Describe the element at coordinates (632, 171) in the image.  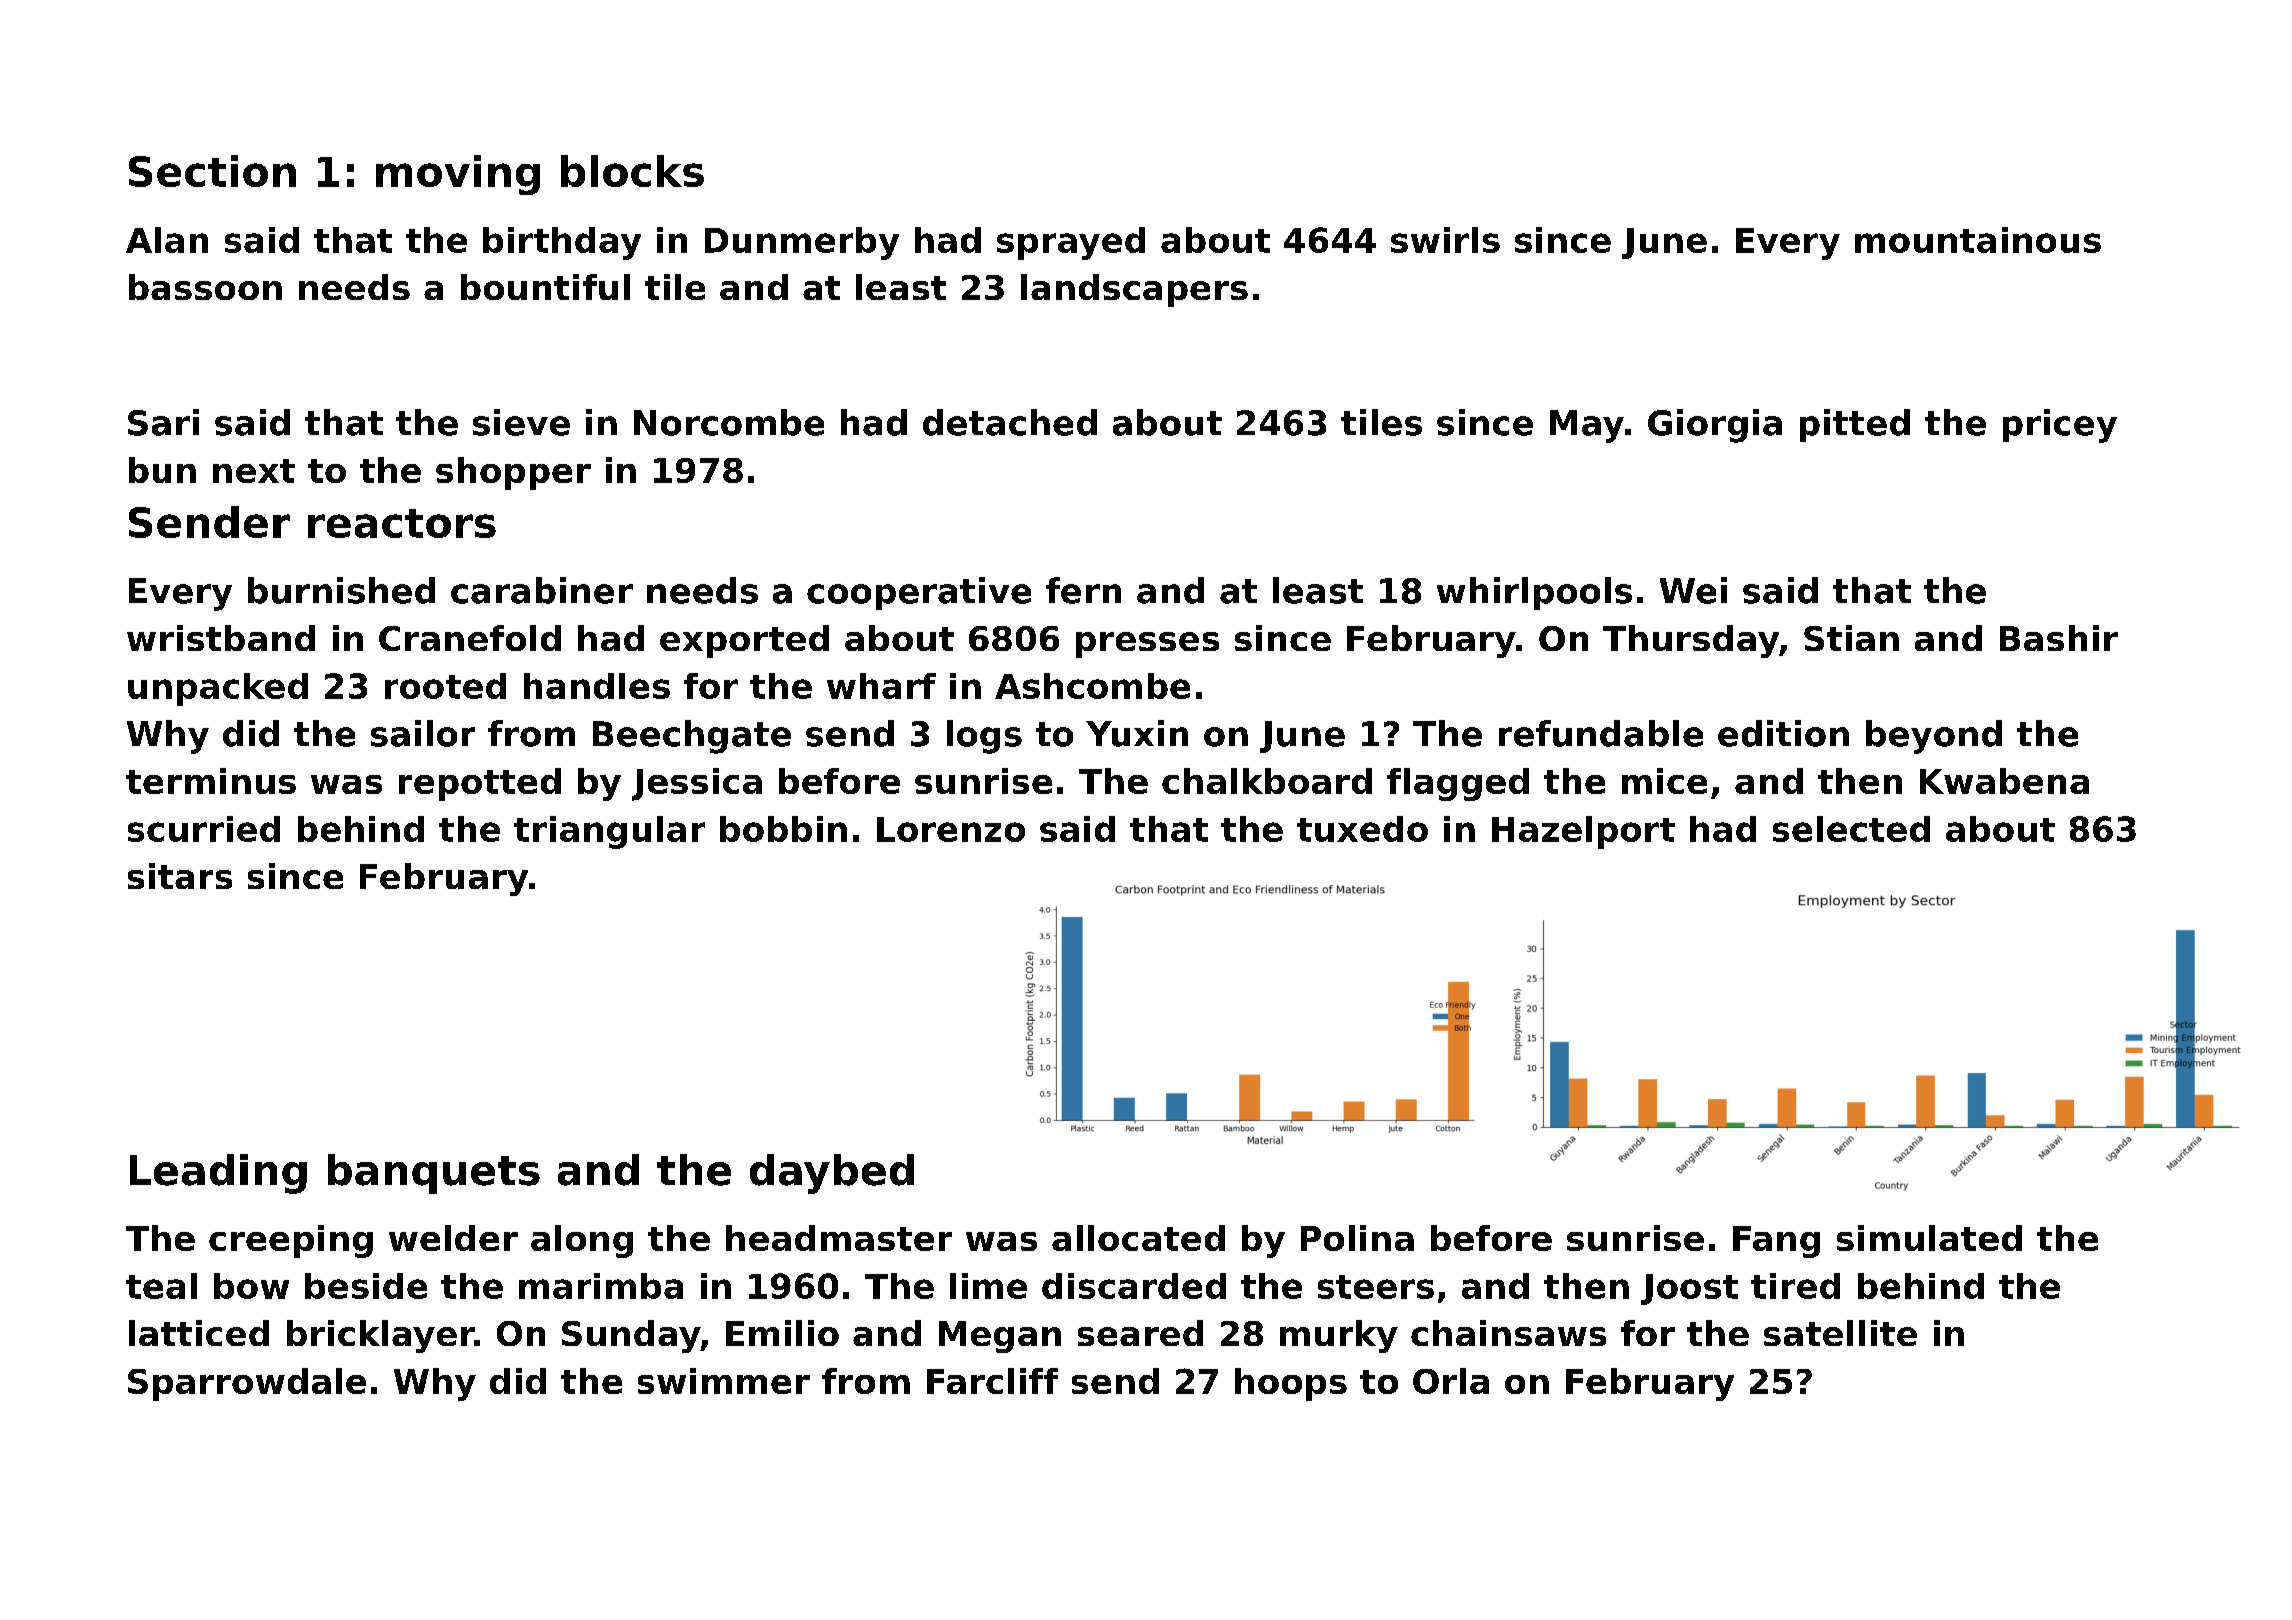
I see `blocks` at that location.
